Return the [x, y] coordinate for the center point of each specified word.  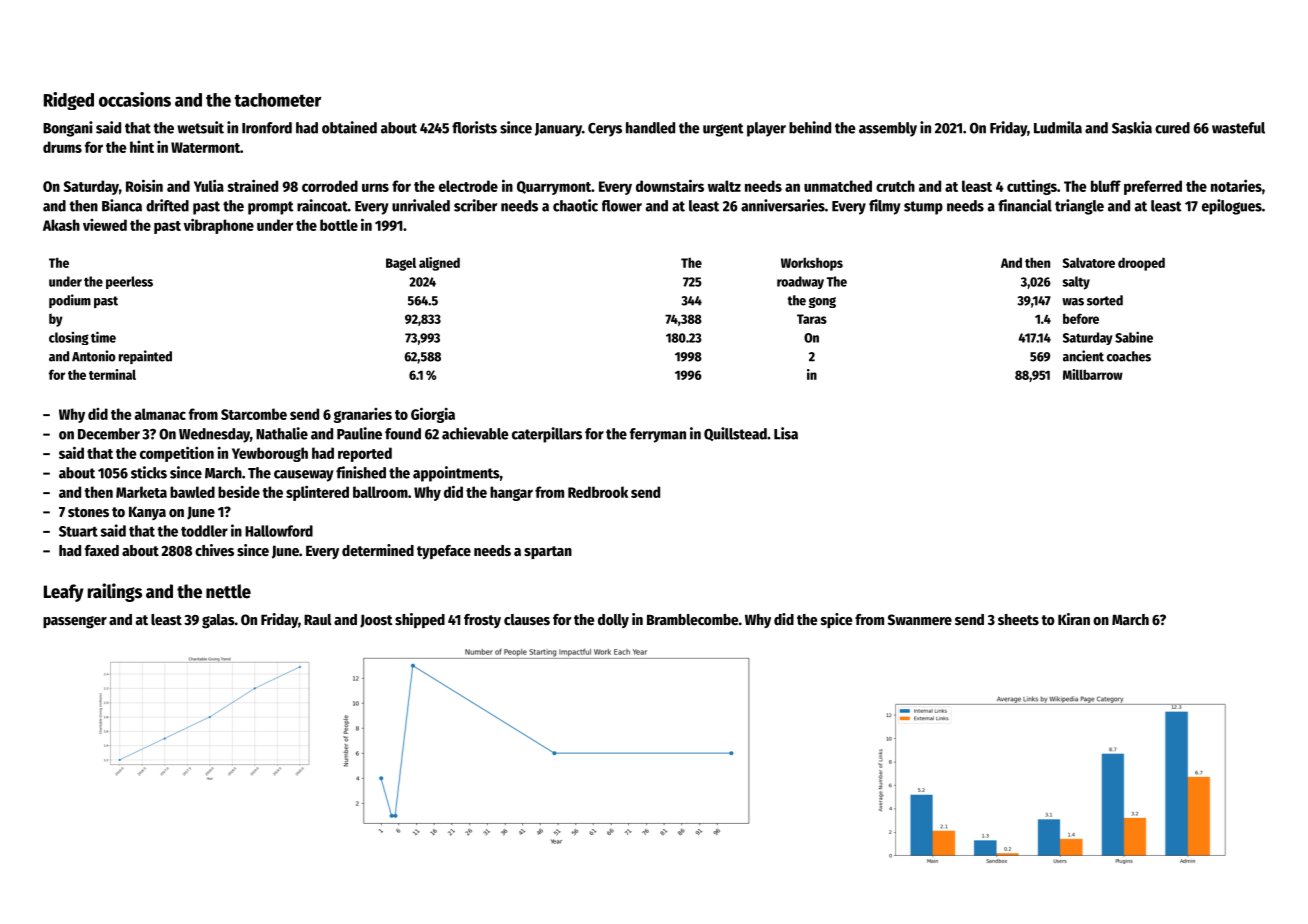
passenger [75, 622]
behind [810, 127]
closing [69, 338]
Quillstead [735, 434]
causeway [304, 476]
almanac [160, 414]
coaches [1129, 356]
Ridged [69, 101]
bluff [1106, 186]
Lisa [786, 433]
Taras [812, 319]
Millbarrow [1093, 374]
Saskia [1132, 127]
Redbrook [598, 492]
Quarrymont [554, 188]
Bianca [122, 205]
